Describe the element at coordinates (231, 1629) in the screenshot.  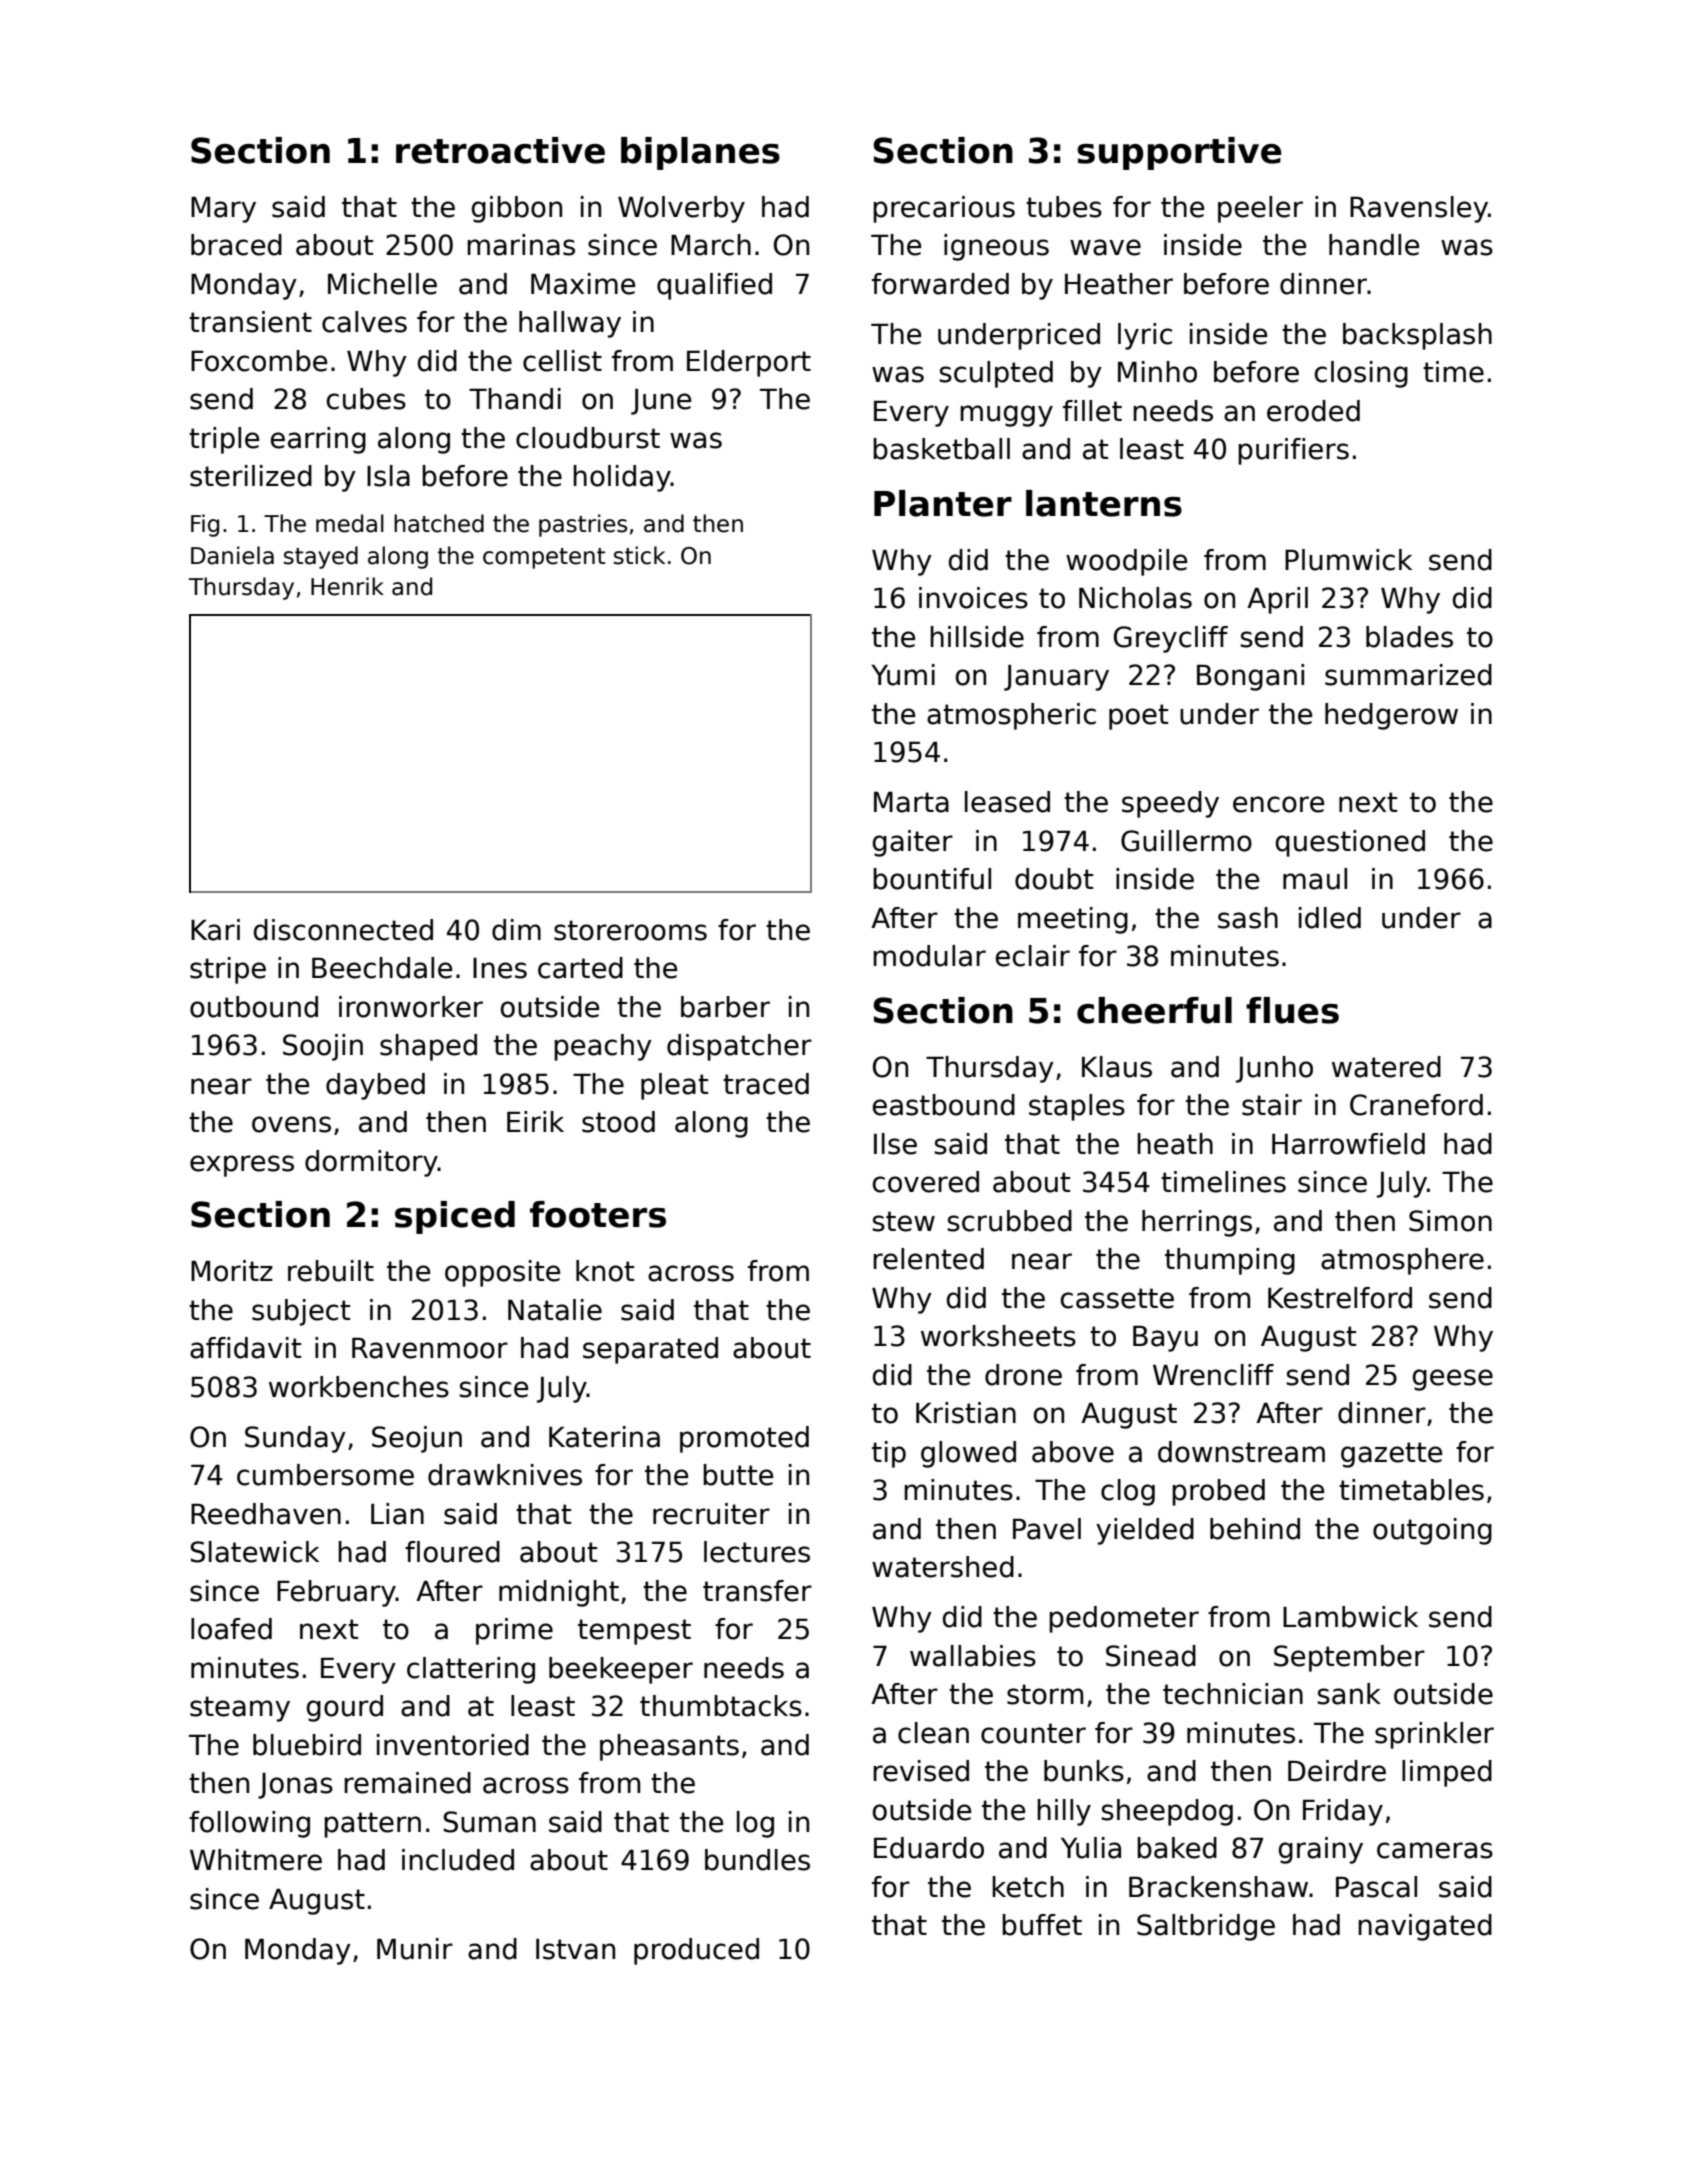
I see `loafed` at that location.
